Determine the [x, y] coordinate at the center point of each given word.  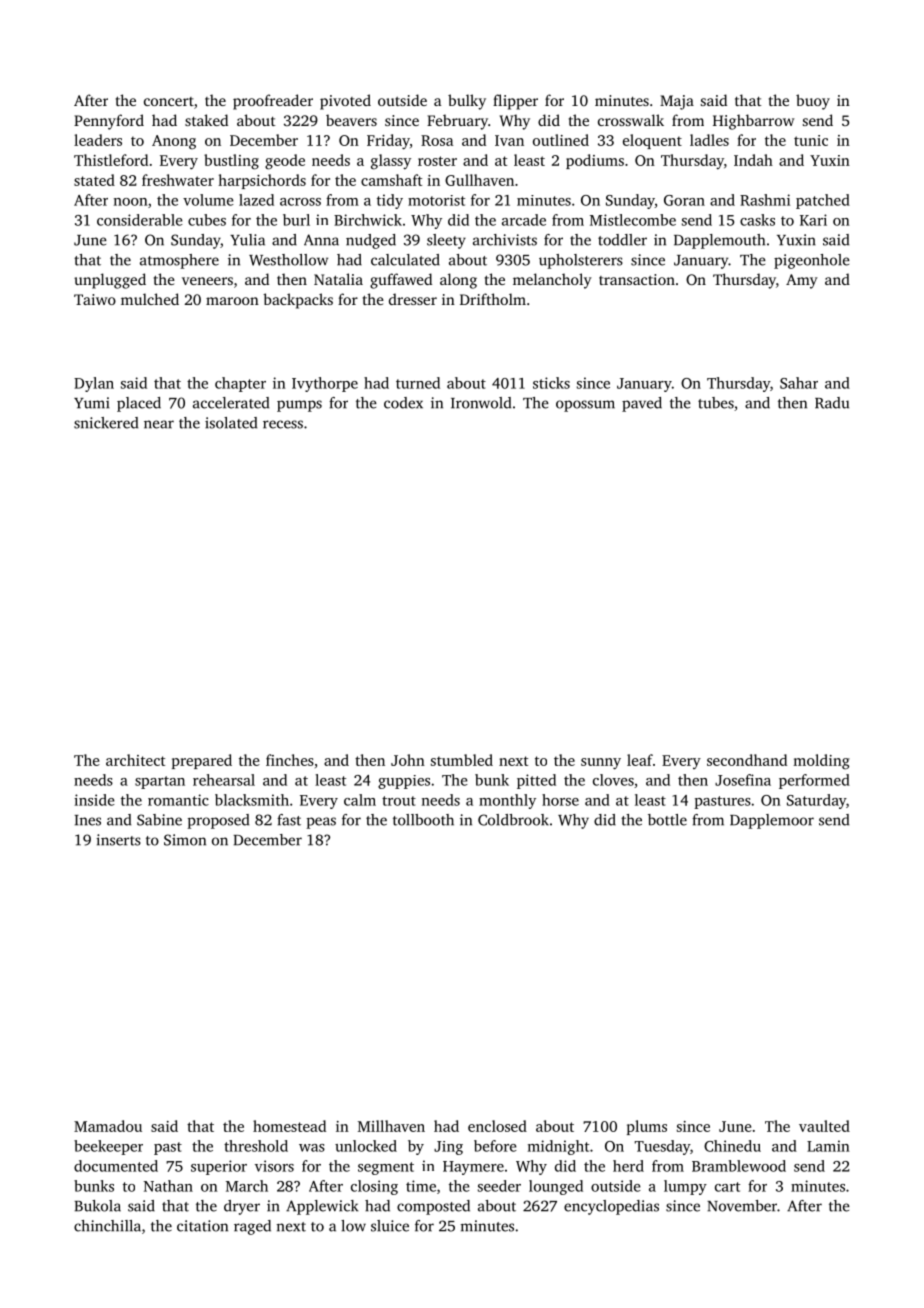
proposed [218, 821]
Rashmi [765, 200]
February [457, 122]
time [421, 1186]
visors [274, 1166]
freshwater [178, 180]
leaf [640, 760]
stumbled [462, 760]
